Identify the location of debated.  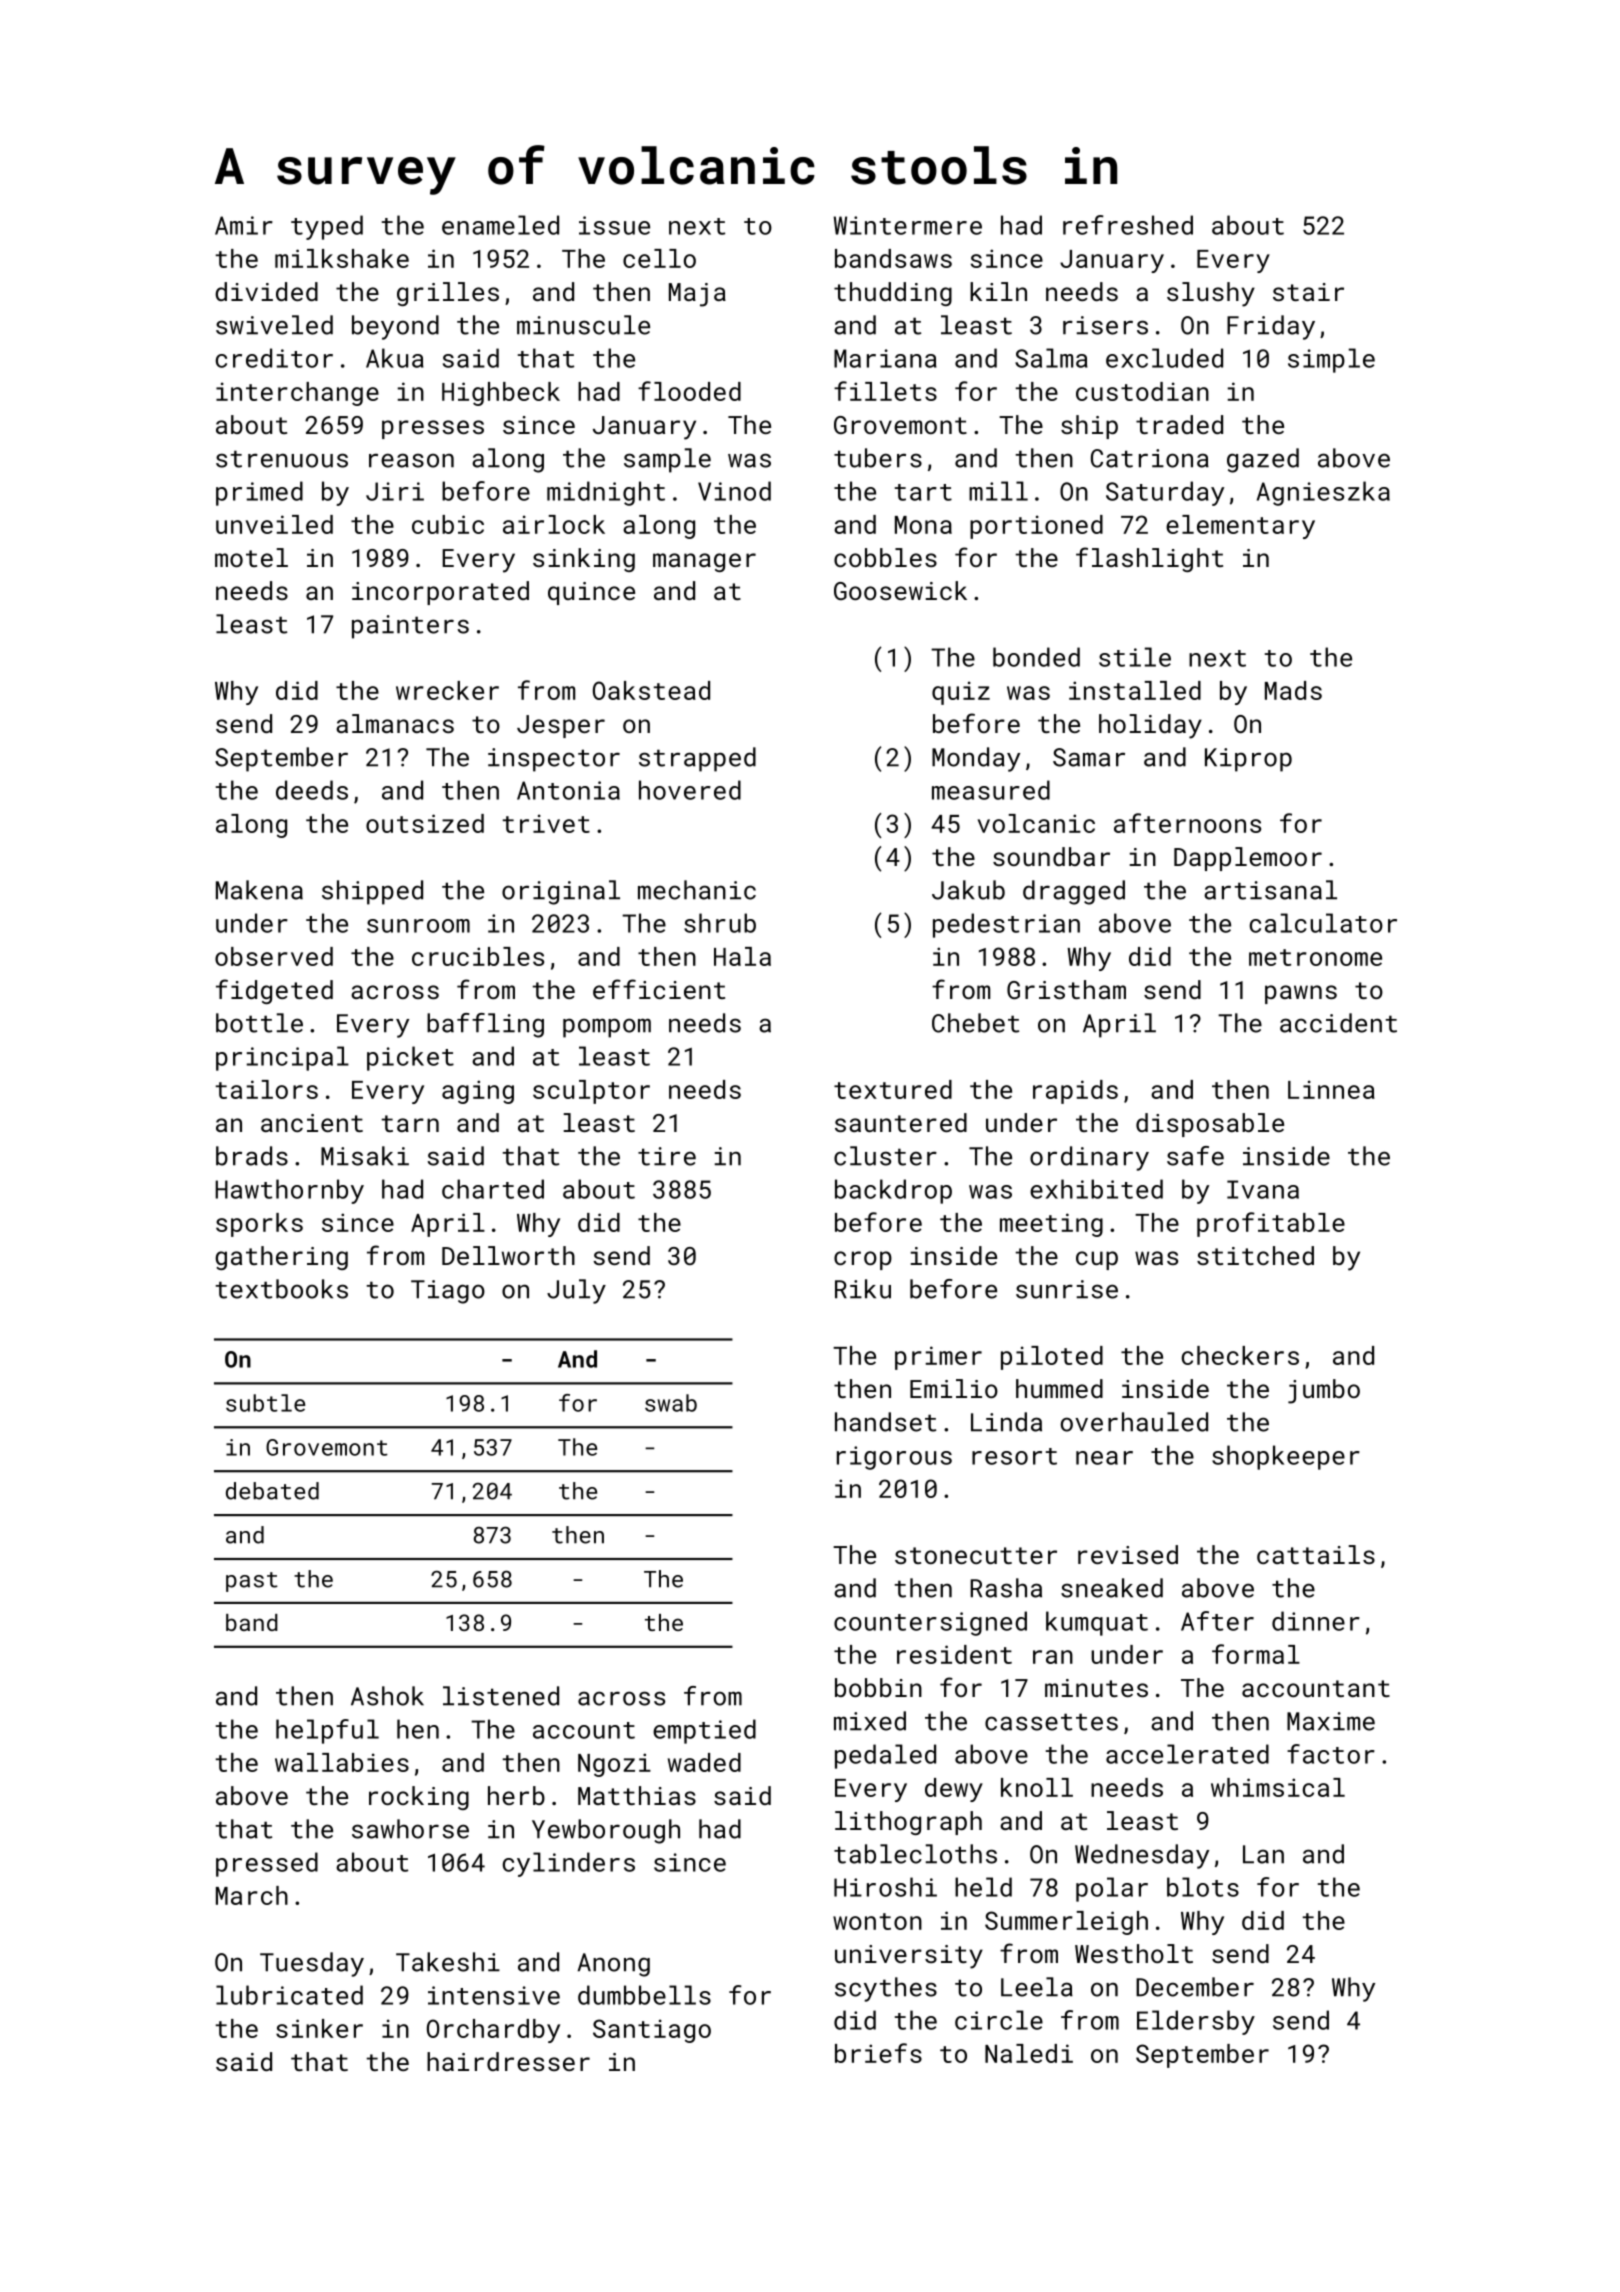
(272, 1491).
